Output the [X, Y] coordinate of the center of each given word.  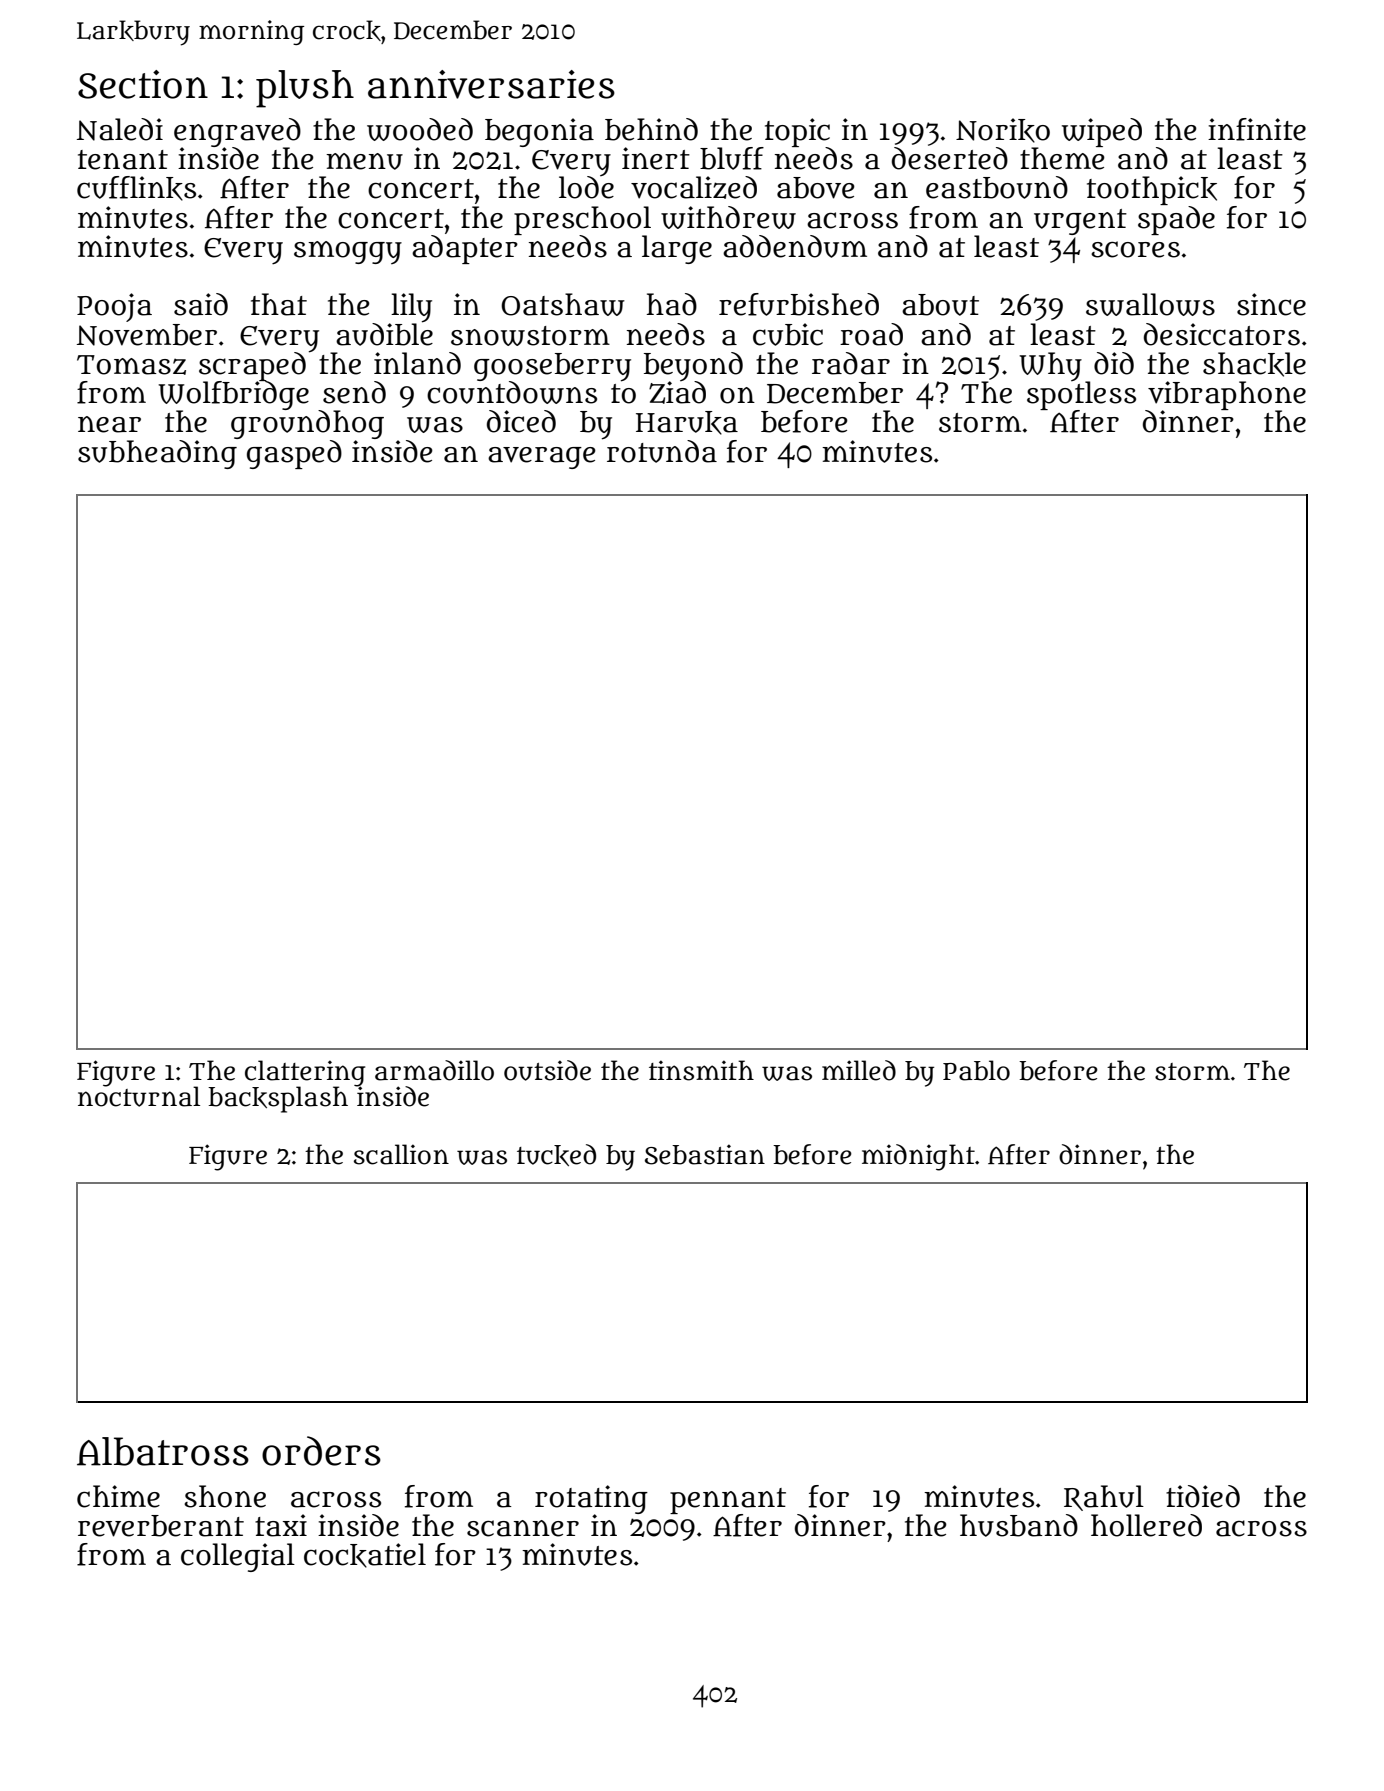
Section [143, 84]
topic [797, 132]
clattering [305, 1073]
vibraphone [1227, 395]
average [542, 458]
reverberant [161, 1526]
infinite [1257, 129]
